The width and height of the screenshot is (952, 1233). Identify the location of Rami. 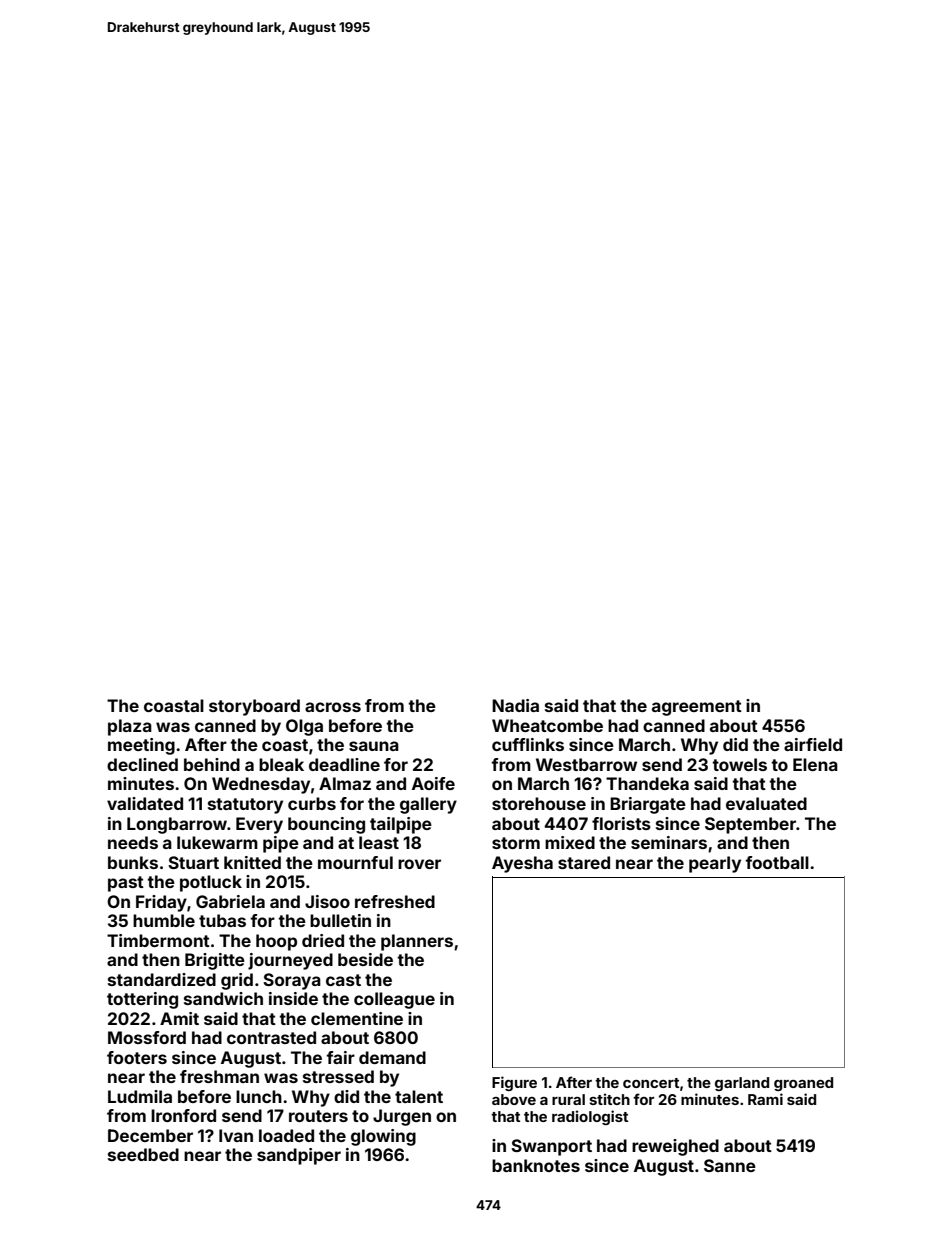
(765, 1099).
